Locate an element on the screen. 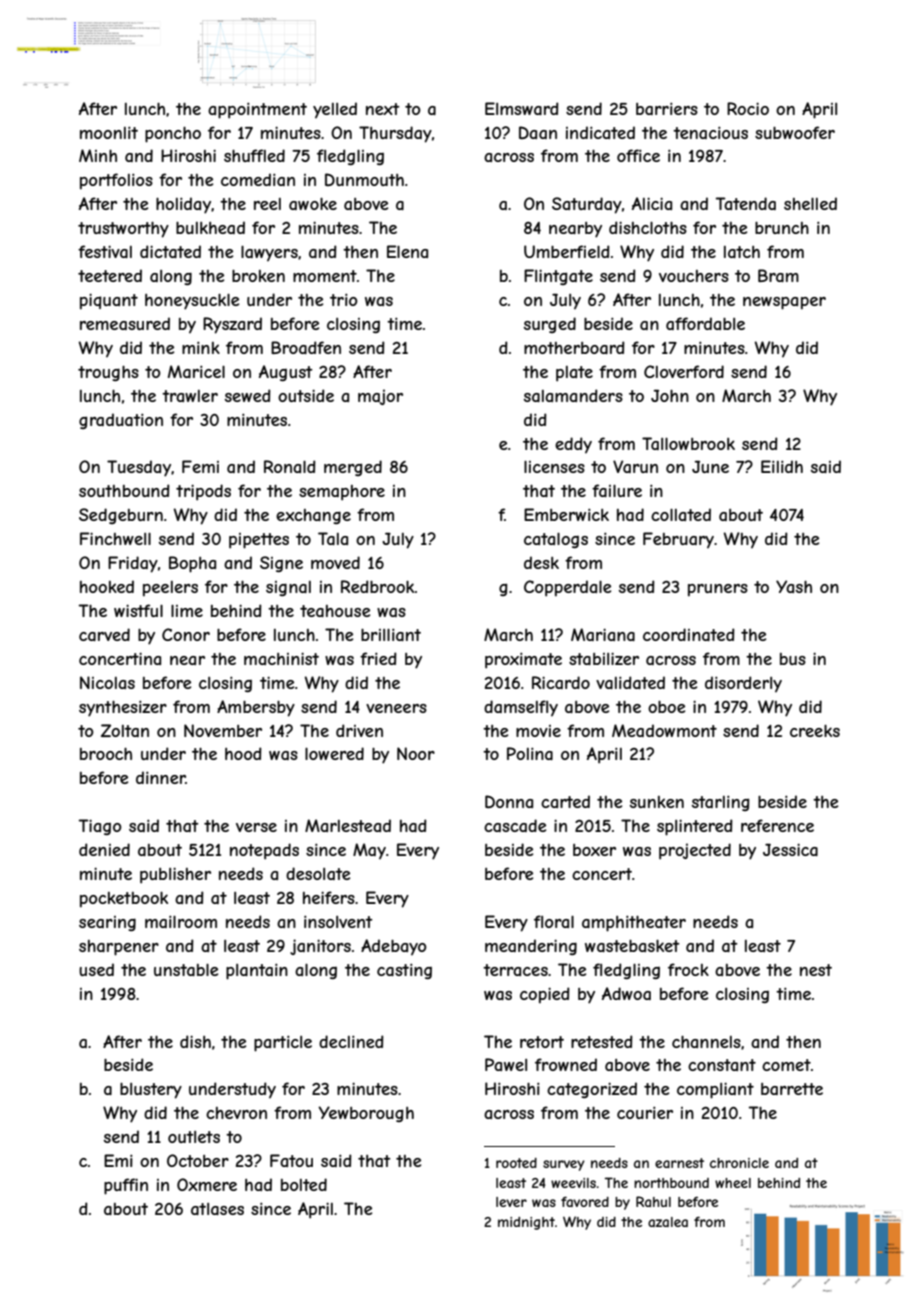  puffin is located at coordinates (126, 1186).
